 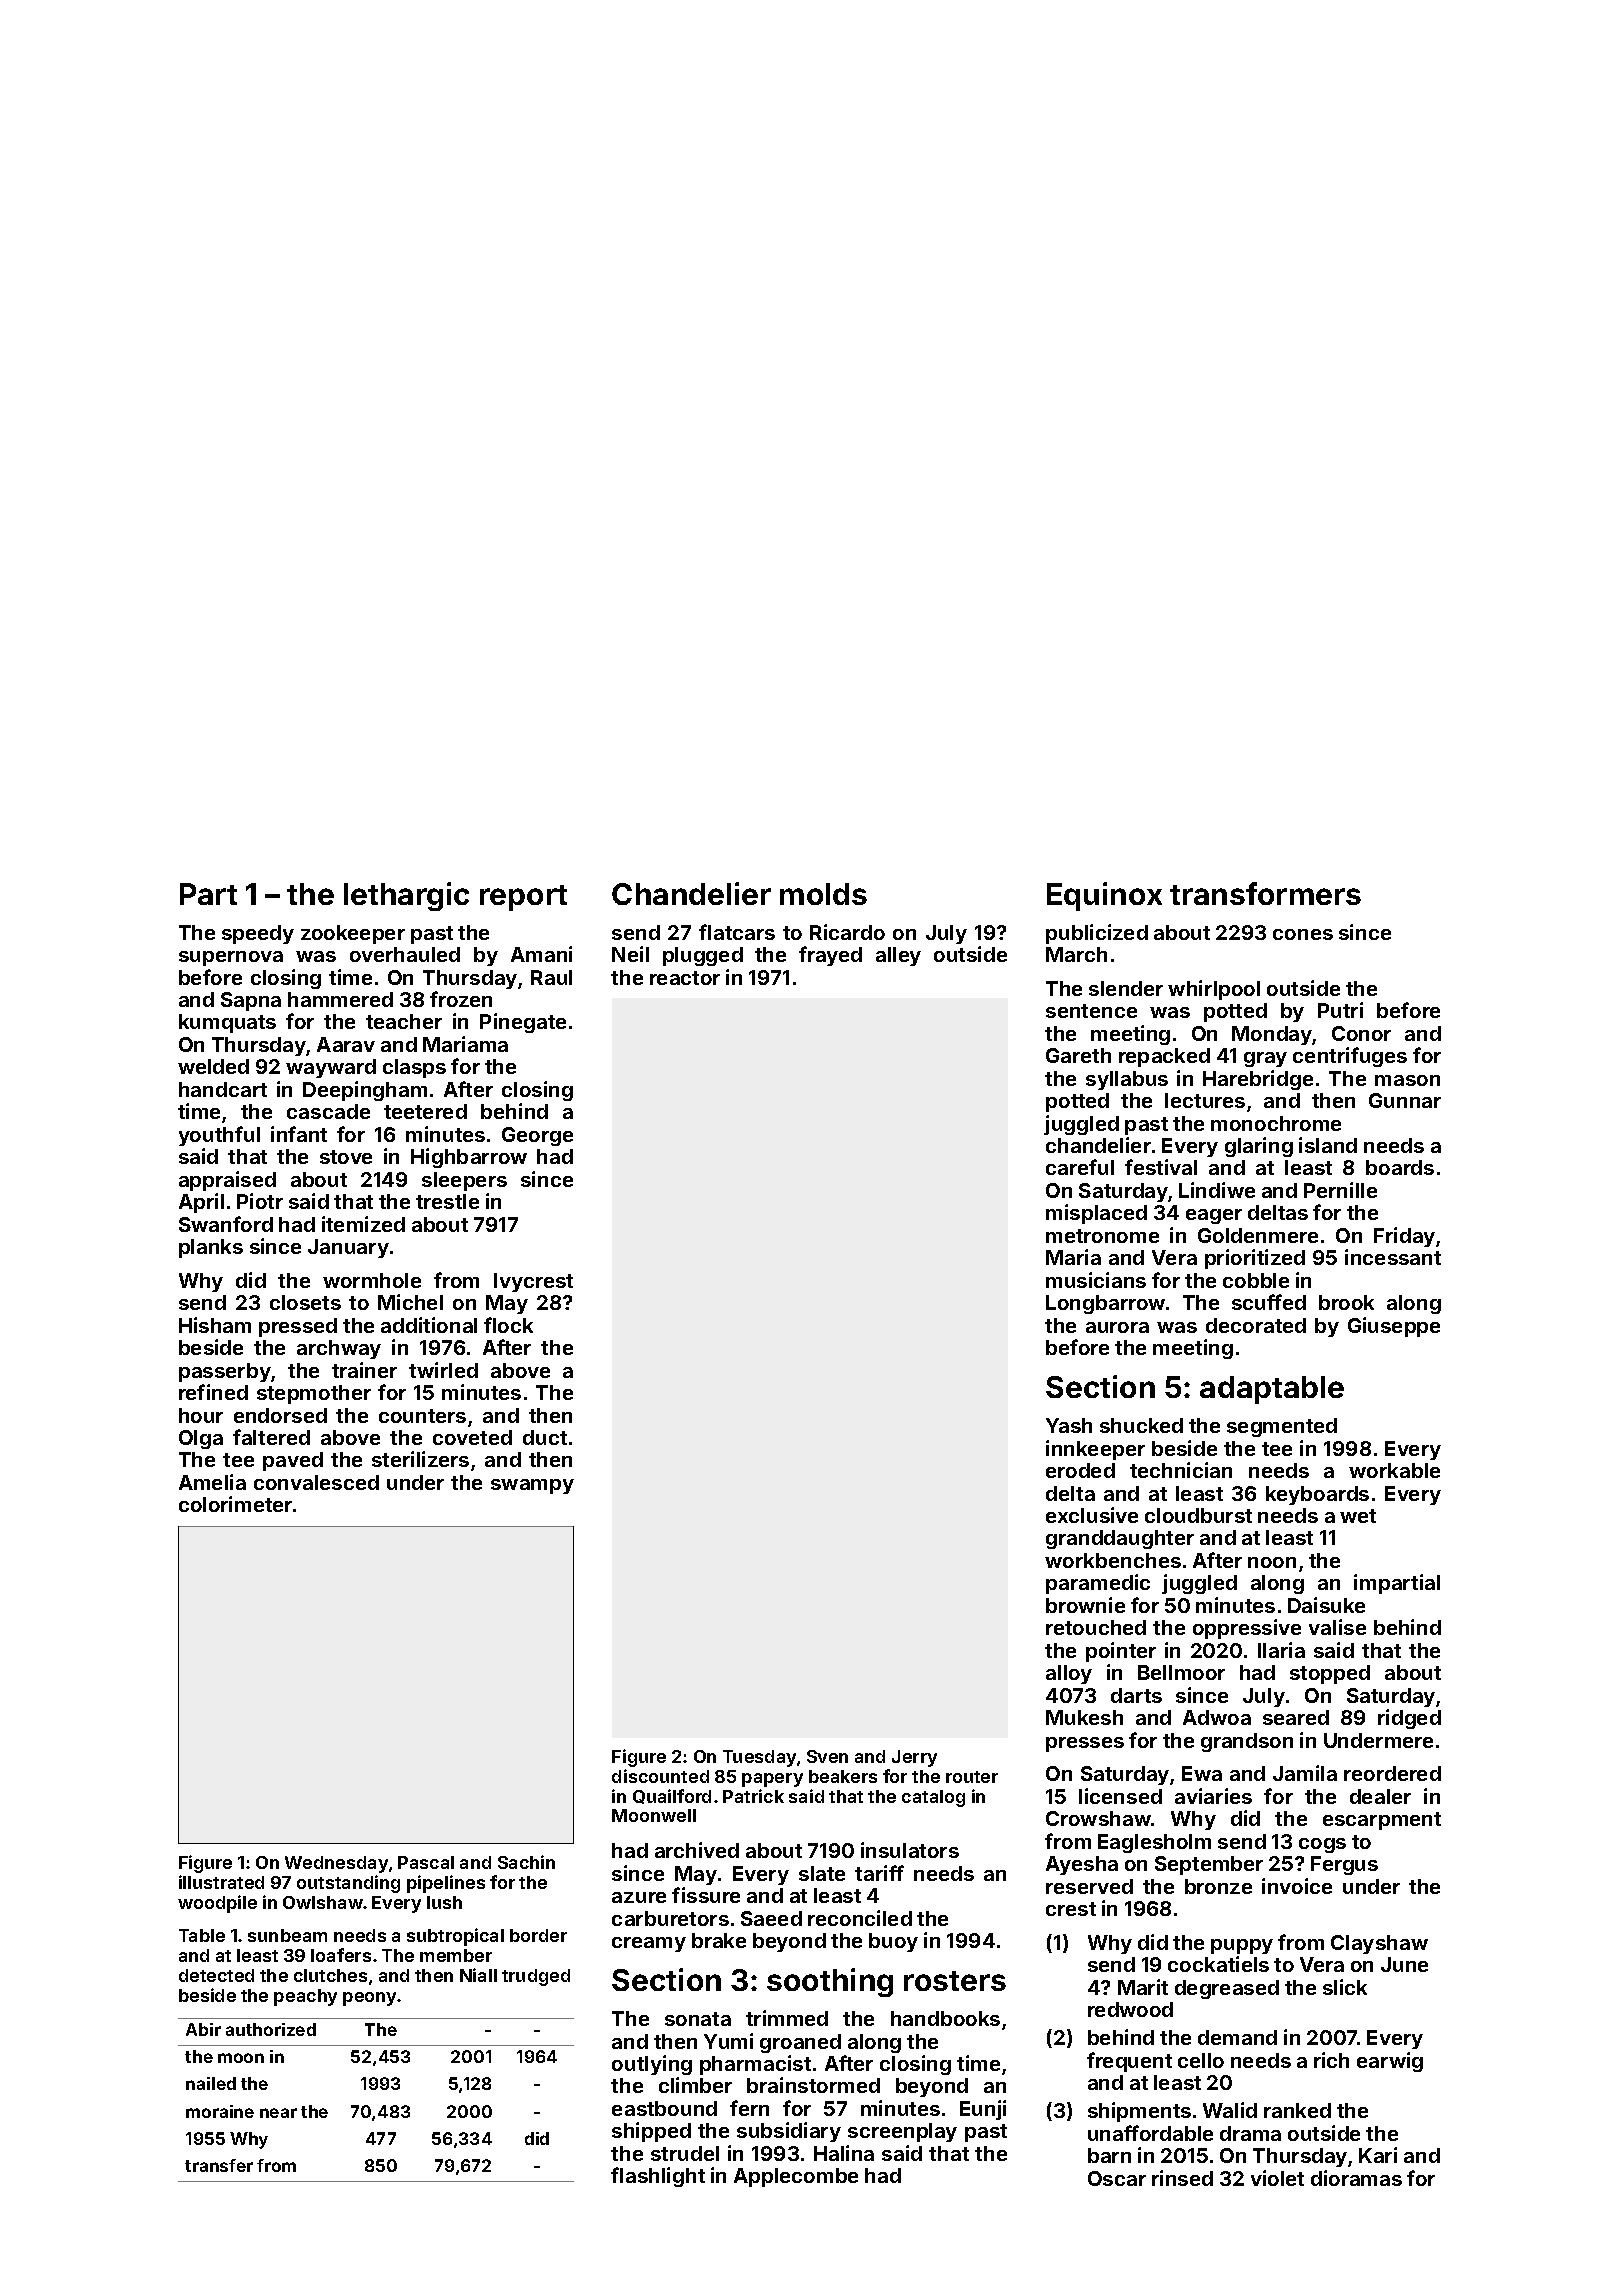 What do you see at coordinates (219, 2165) in the screenshot?
I see `transfer` at bounding box center [219, 2165].
